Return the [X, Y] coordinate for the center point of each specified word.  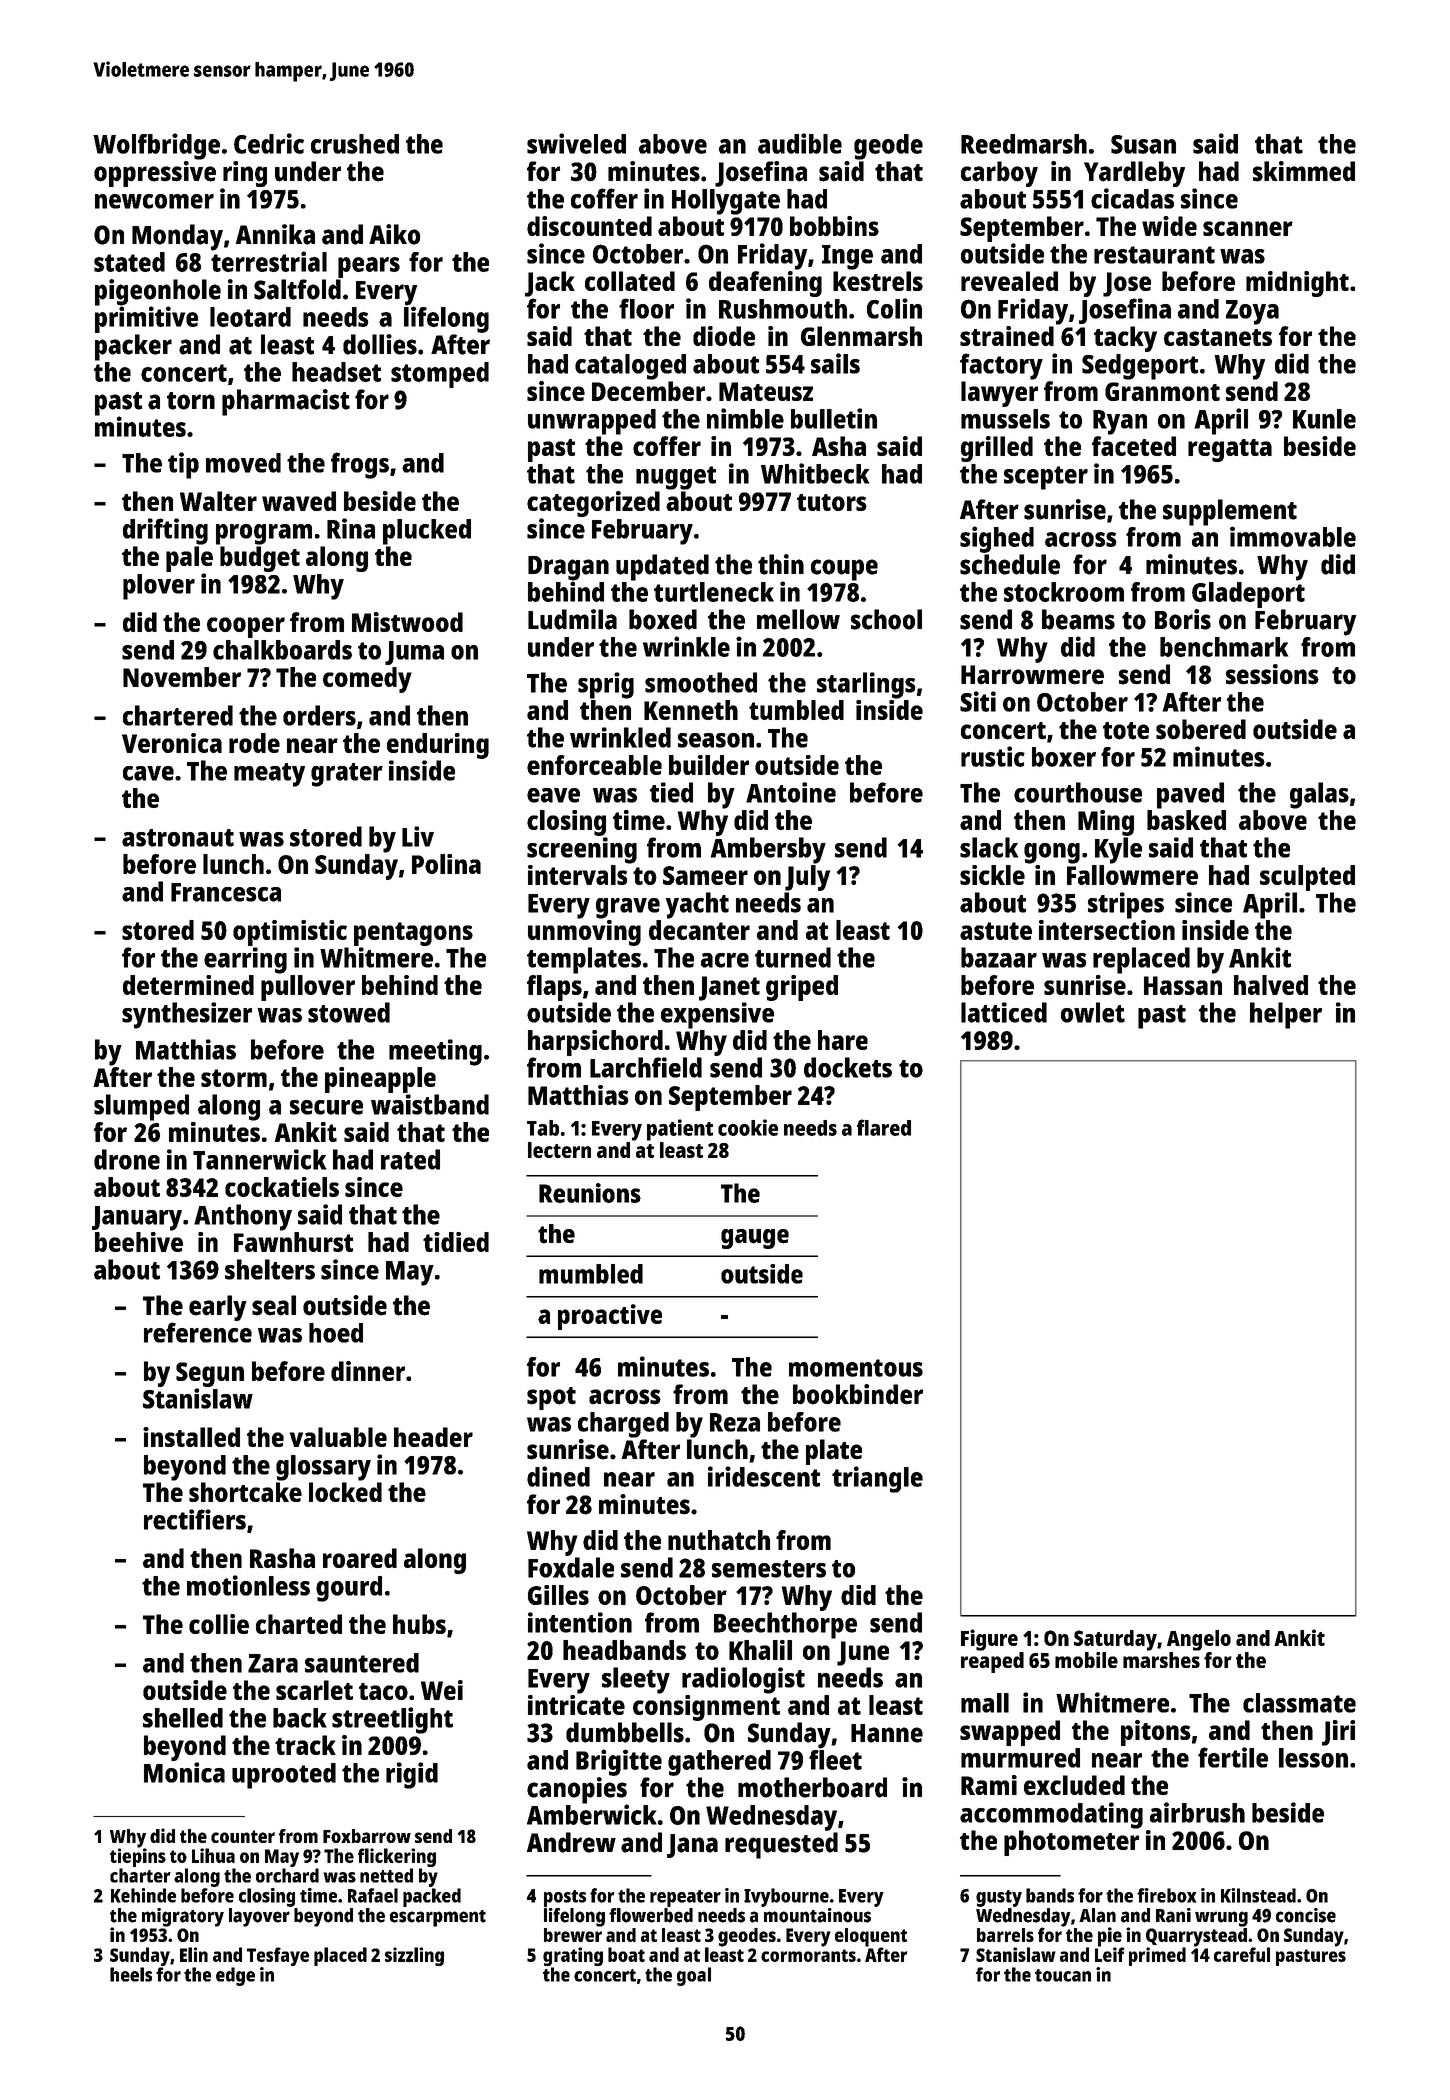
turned [793, 957]
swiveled [576, 143]
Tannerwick [260, 1159]
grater [347, 775]
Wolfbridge [156, 146]
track [305, 1745]
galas [1319, 795]
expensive [717, 1015]
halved [1271, 985]
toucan [1063, 1975]
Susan [1143, 144]
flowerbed [651, 1915]
